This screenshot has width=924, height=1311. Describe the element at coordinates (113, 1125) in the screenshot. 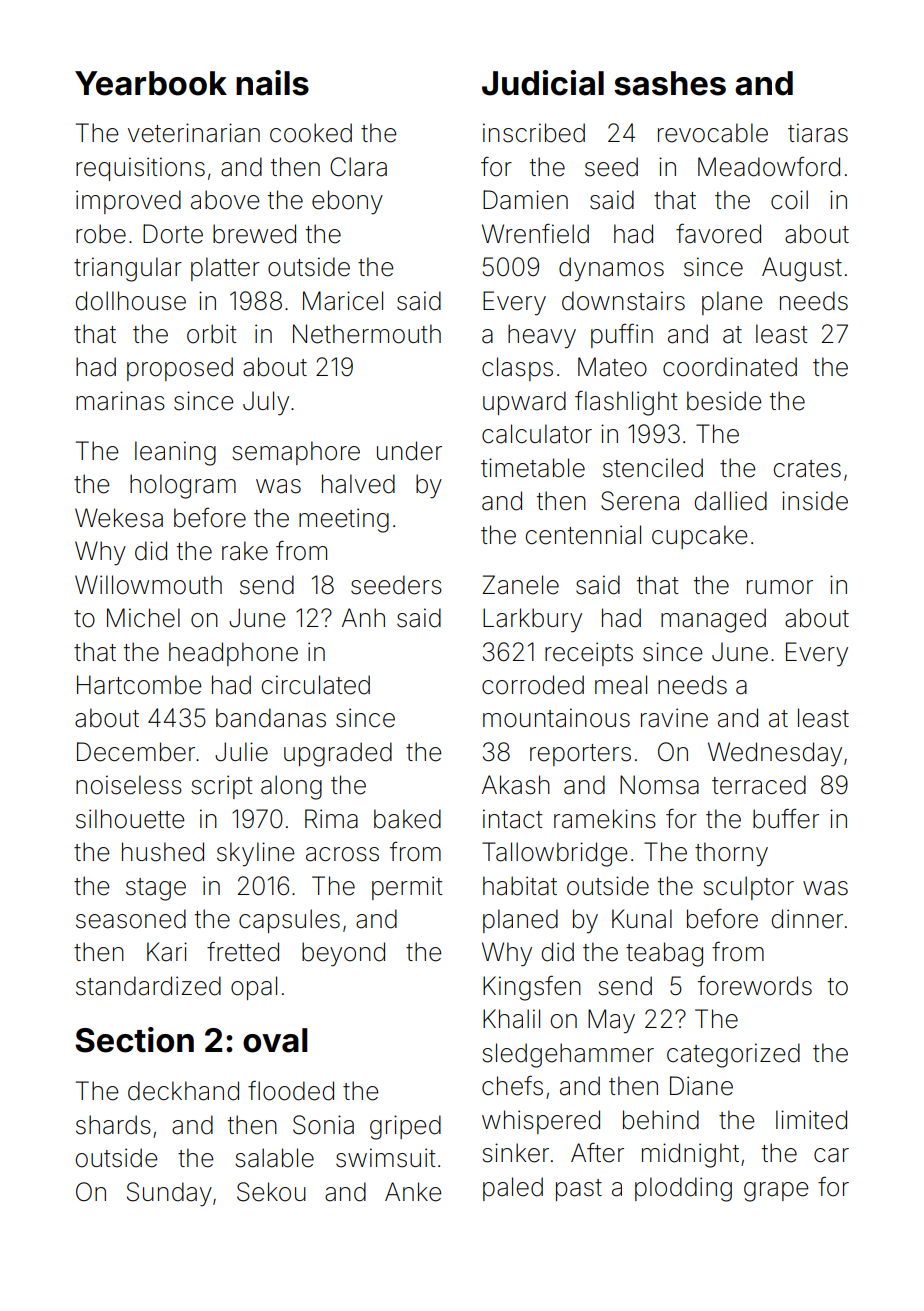

I see `shards` at that location.
